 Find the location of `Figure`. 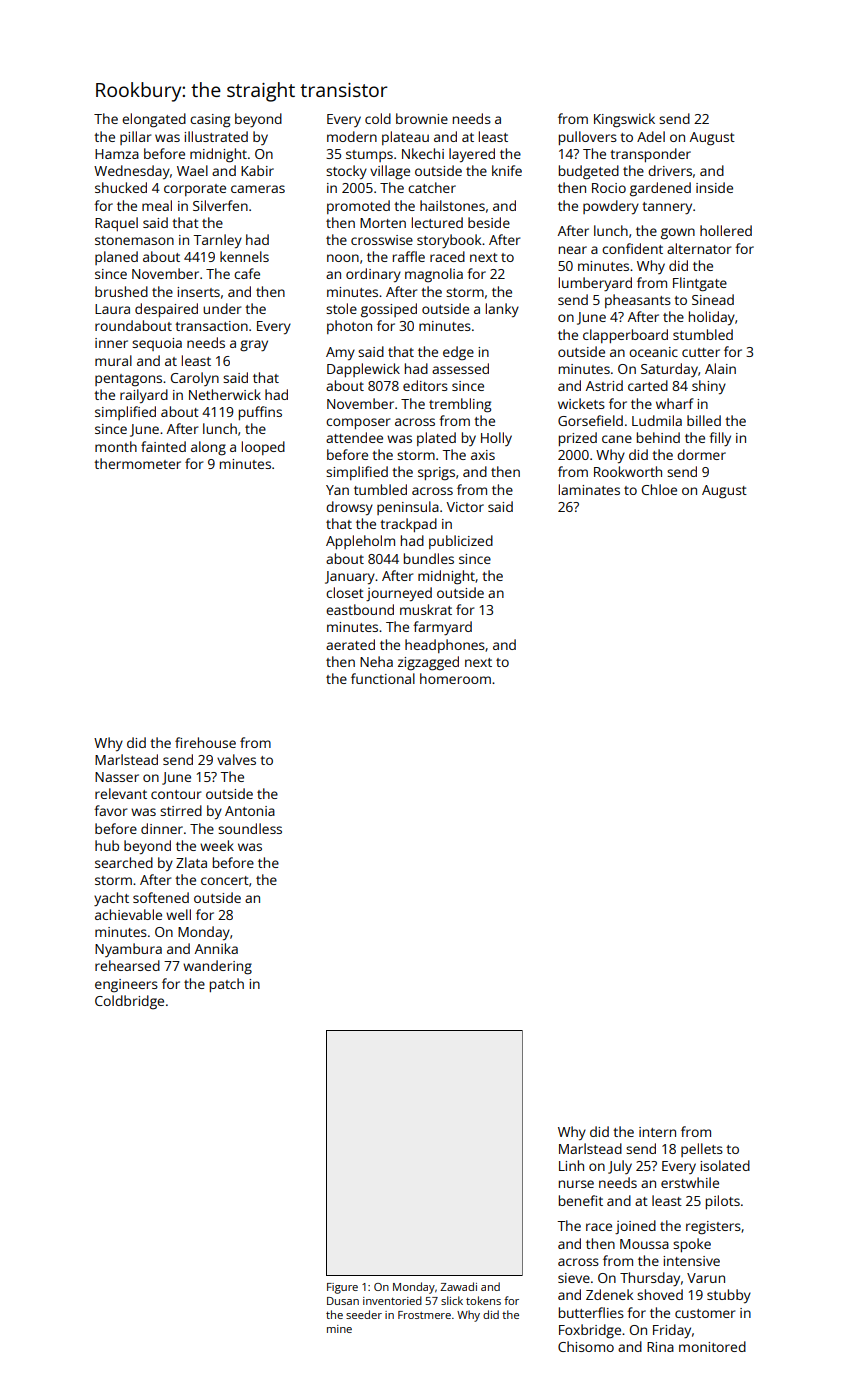

Figure is located at coordinates (342, 1288).
